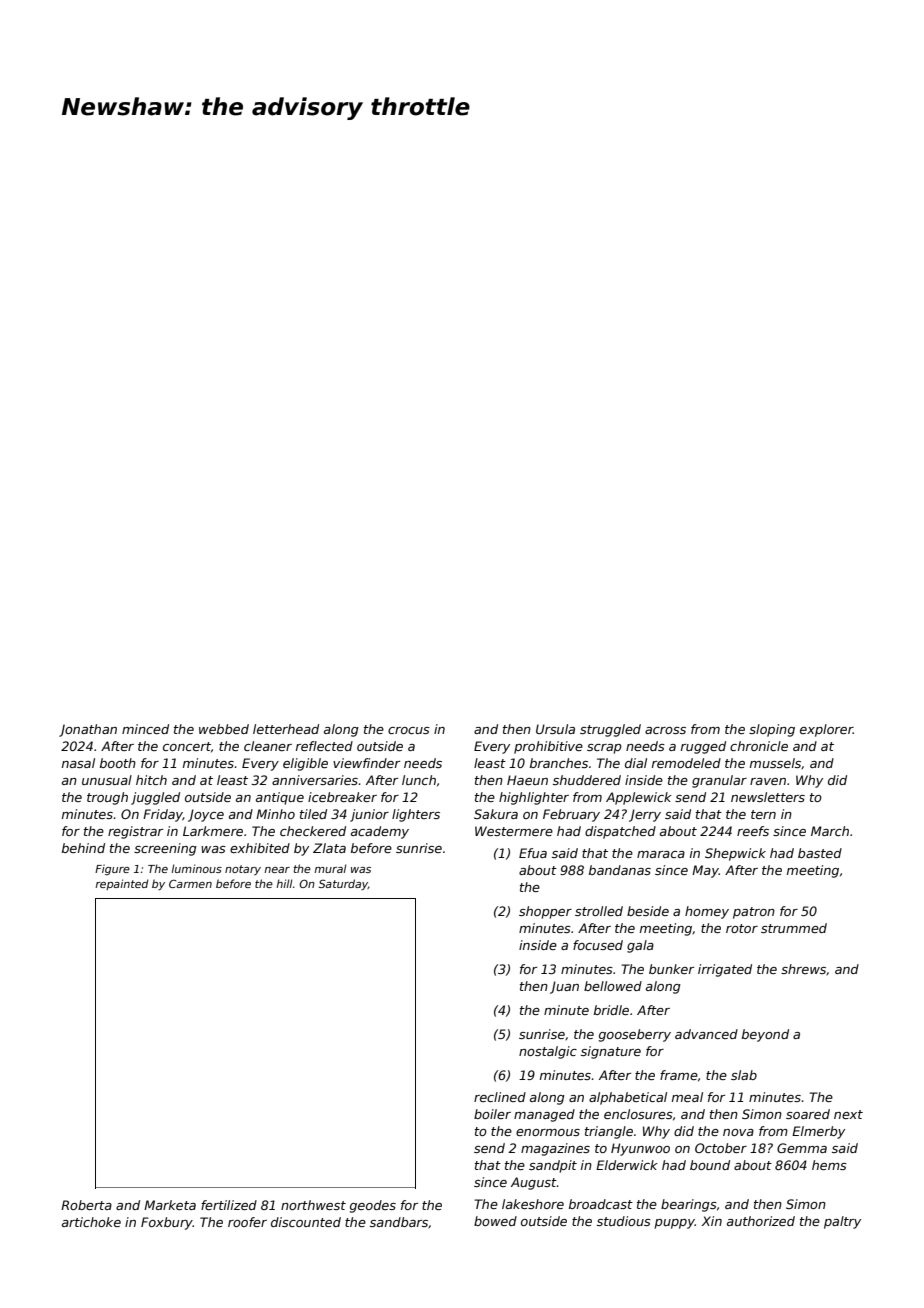 Image resolution: width=924 pixels, height=1308 pixels. Describe the element at coordinates (648, 911) in the image. I see `beside` at that location.
